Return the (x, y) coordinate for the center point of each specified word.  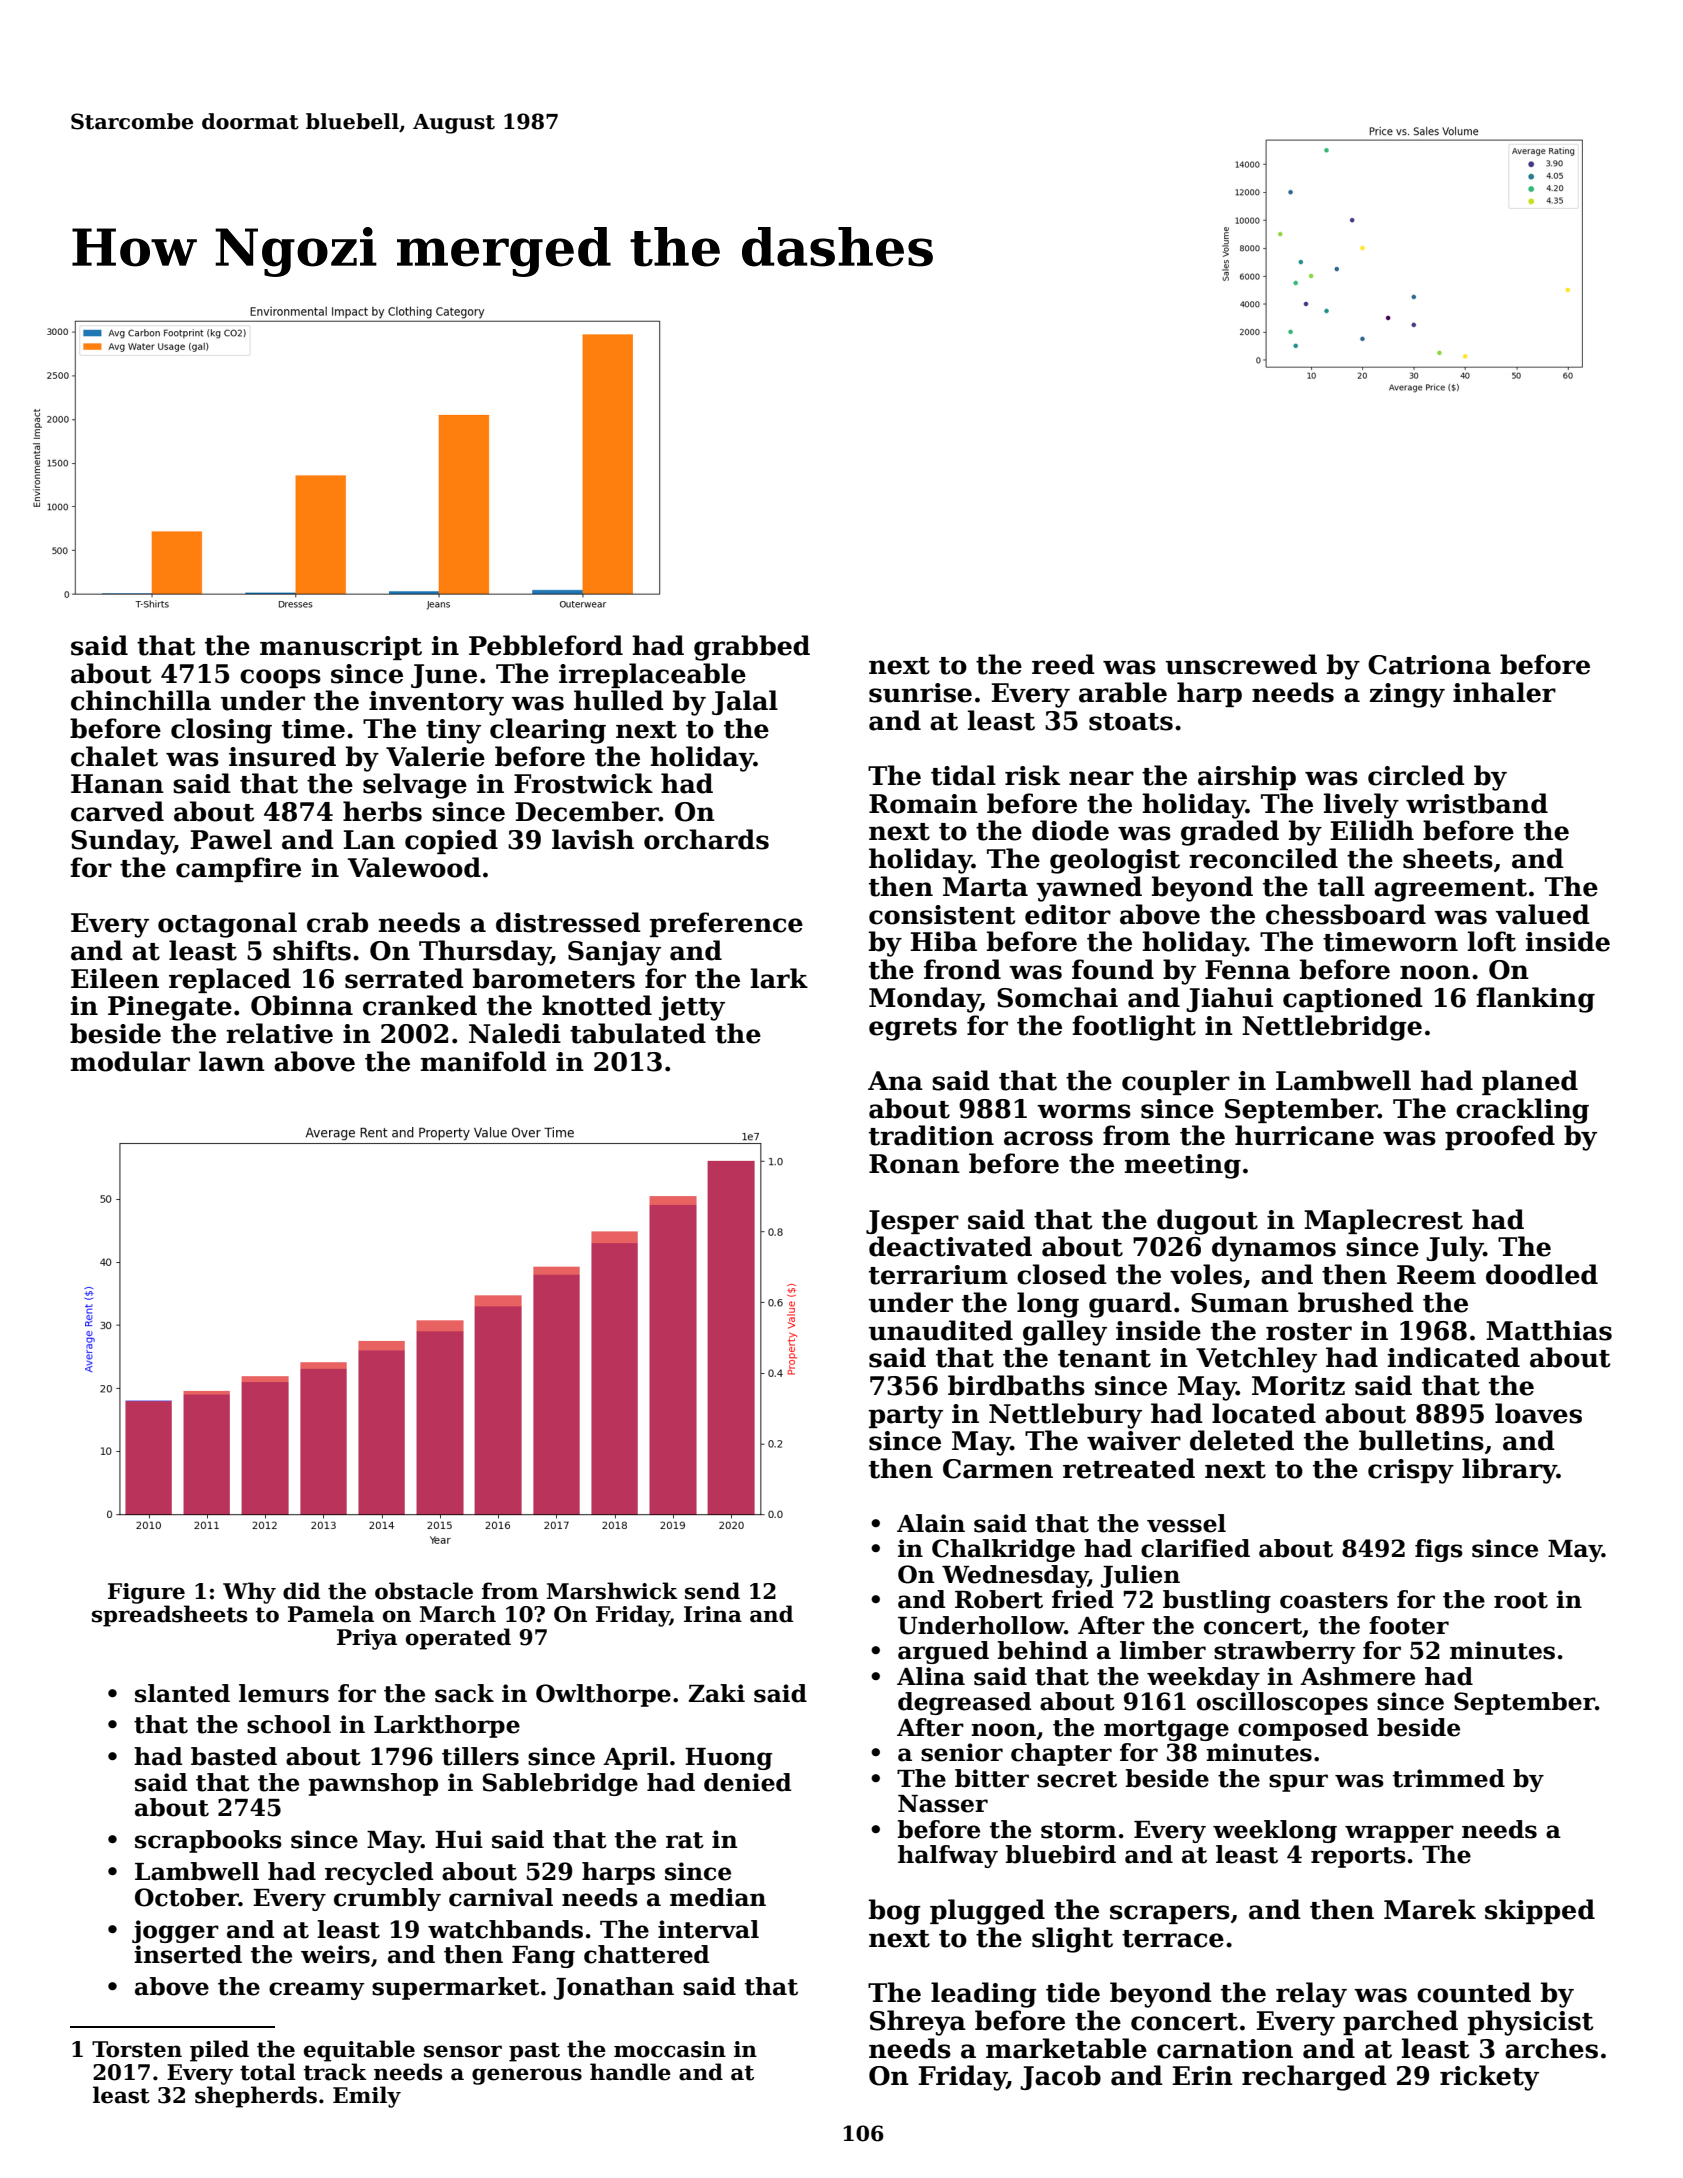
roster (1309, 1332)
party (906, 1417)
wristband (1477, 803)
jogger (175, 1931)
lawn (232, 1061)
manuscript (341, 648)
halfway (948, 1856)
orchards (706, 839)
